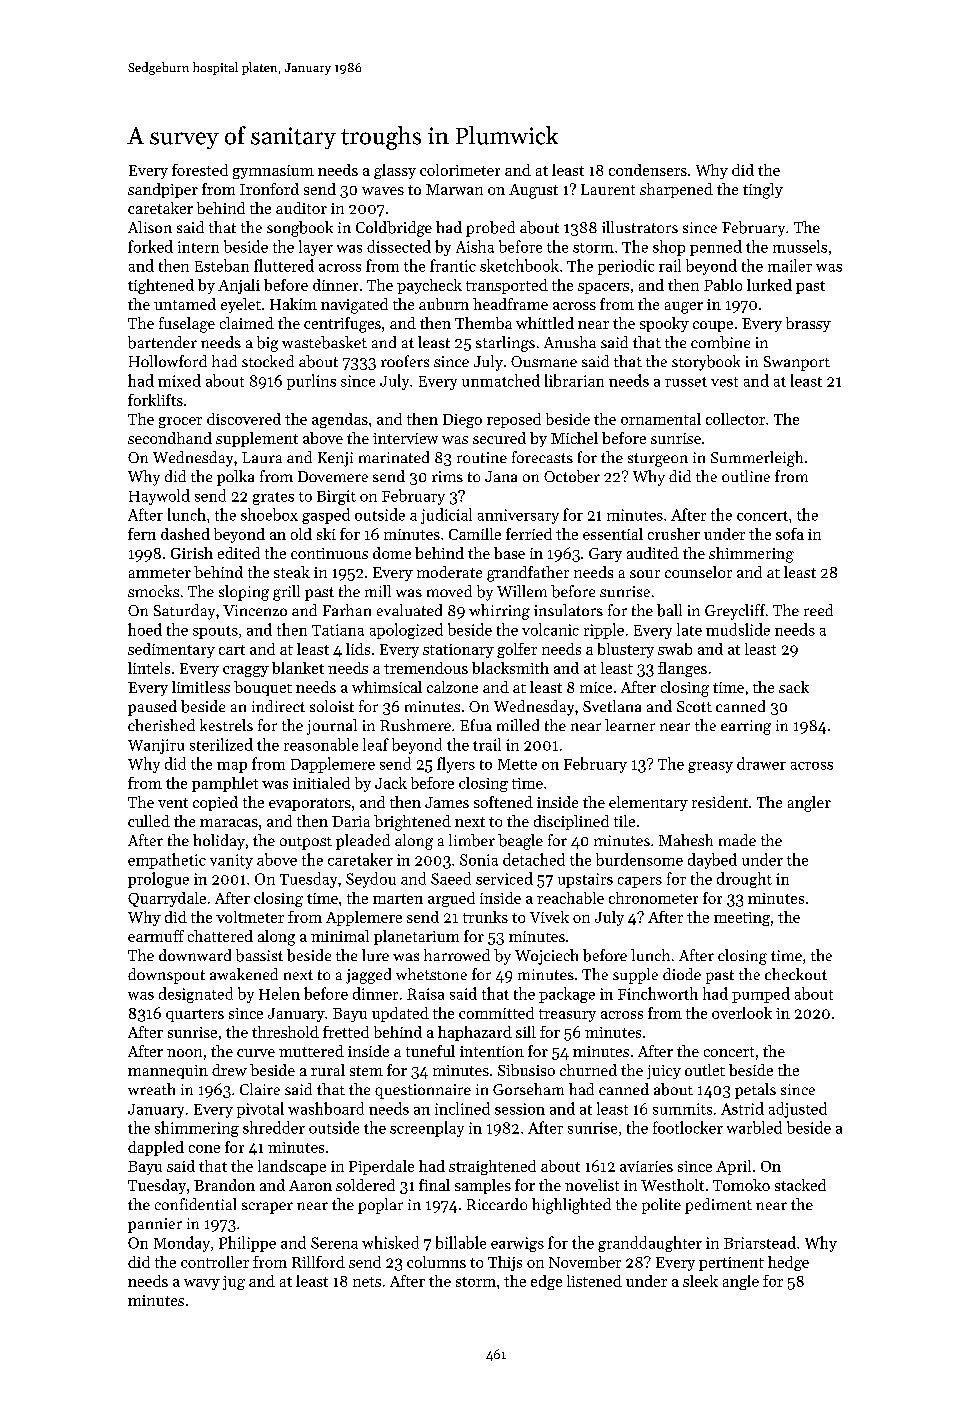 The image size is (972, 1408). What do you see at coordinates (195, 1015) in the image?
I see `quarters` at bounding box center [195, 1015].
